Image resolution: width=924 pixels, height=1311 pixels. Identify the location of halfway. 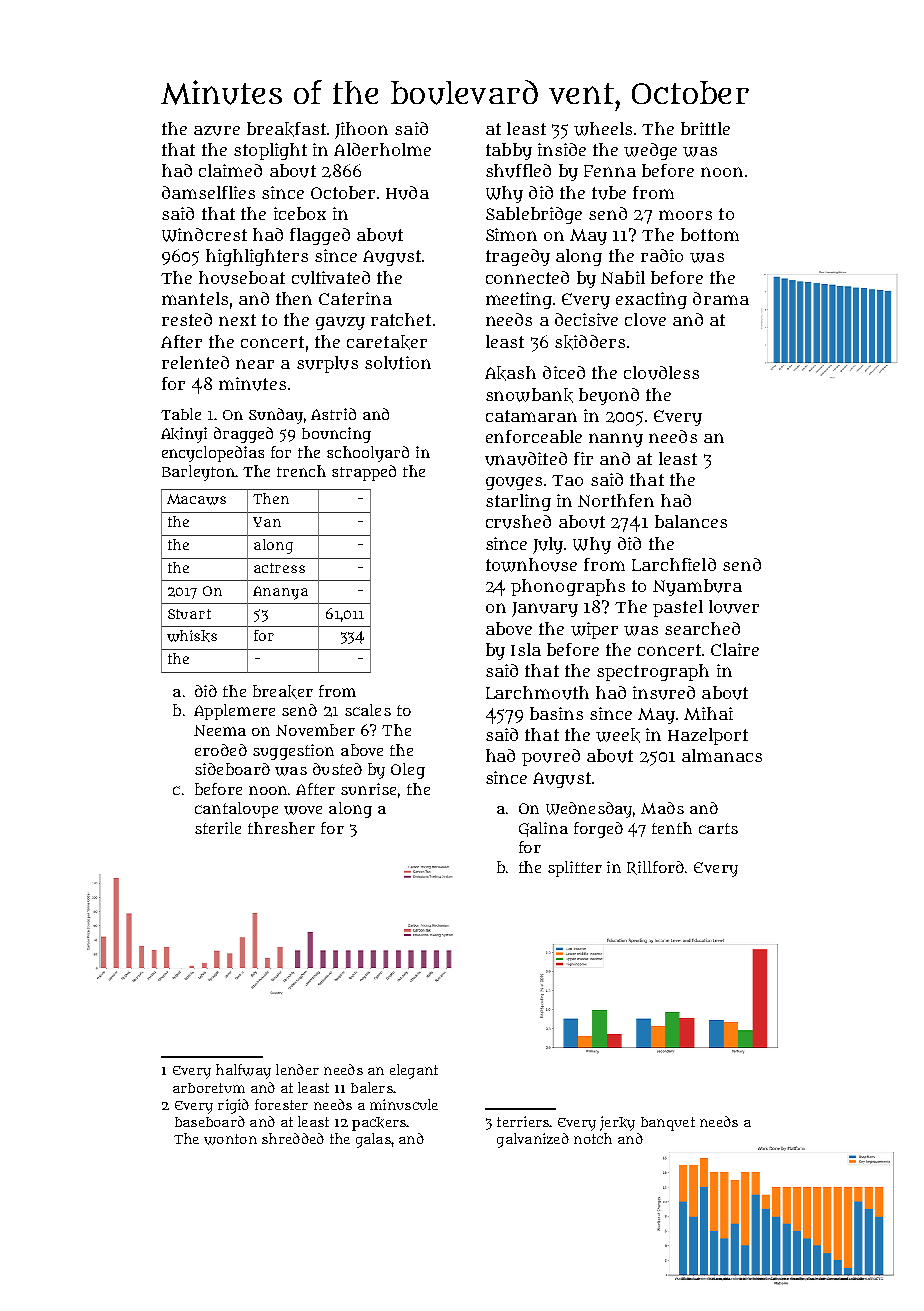
(243, 1071).
